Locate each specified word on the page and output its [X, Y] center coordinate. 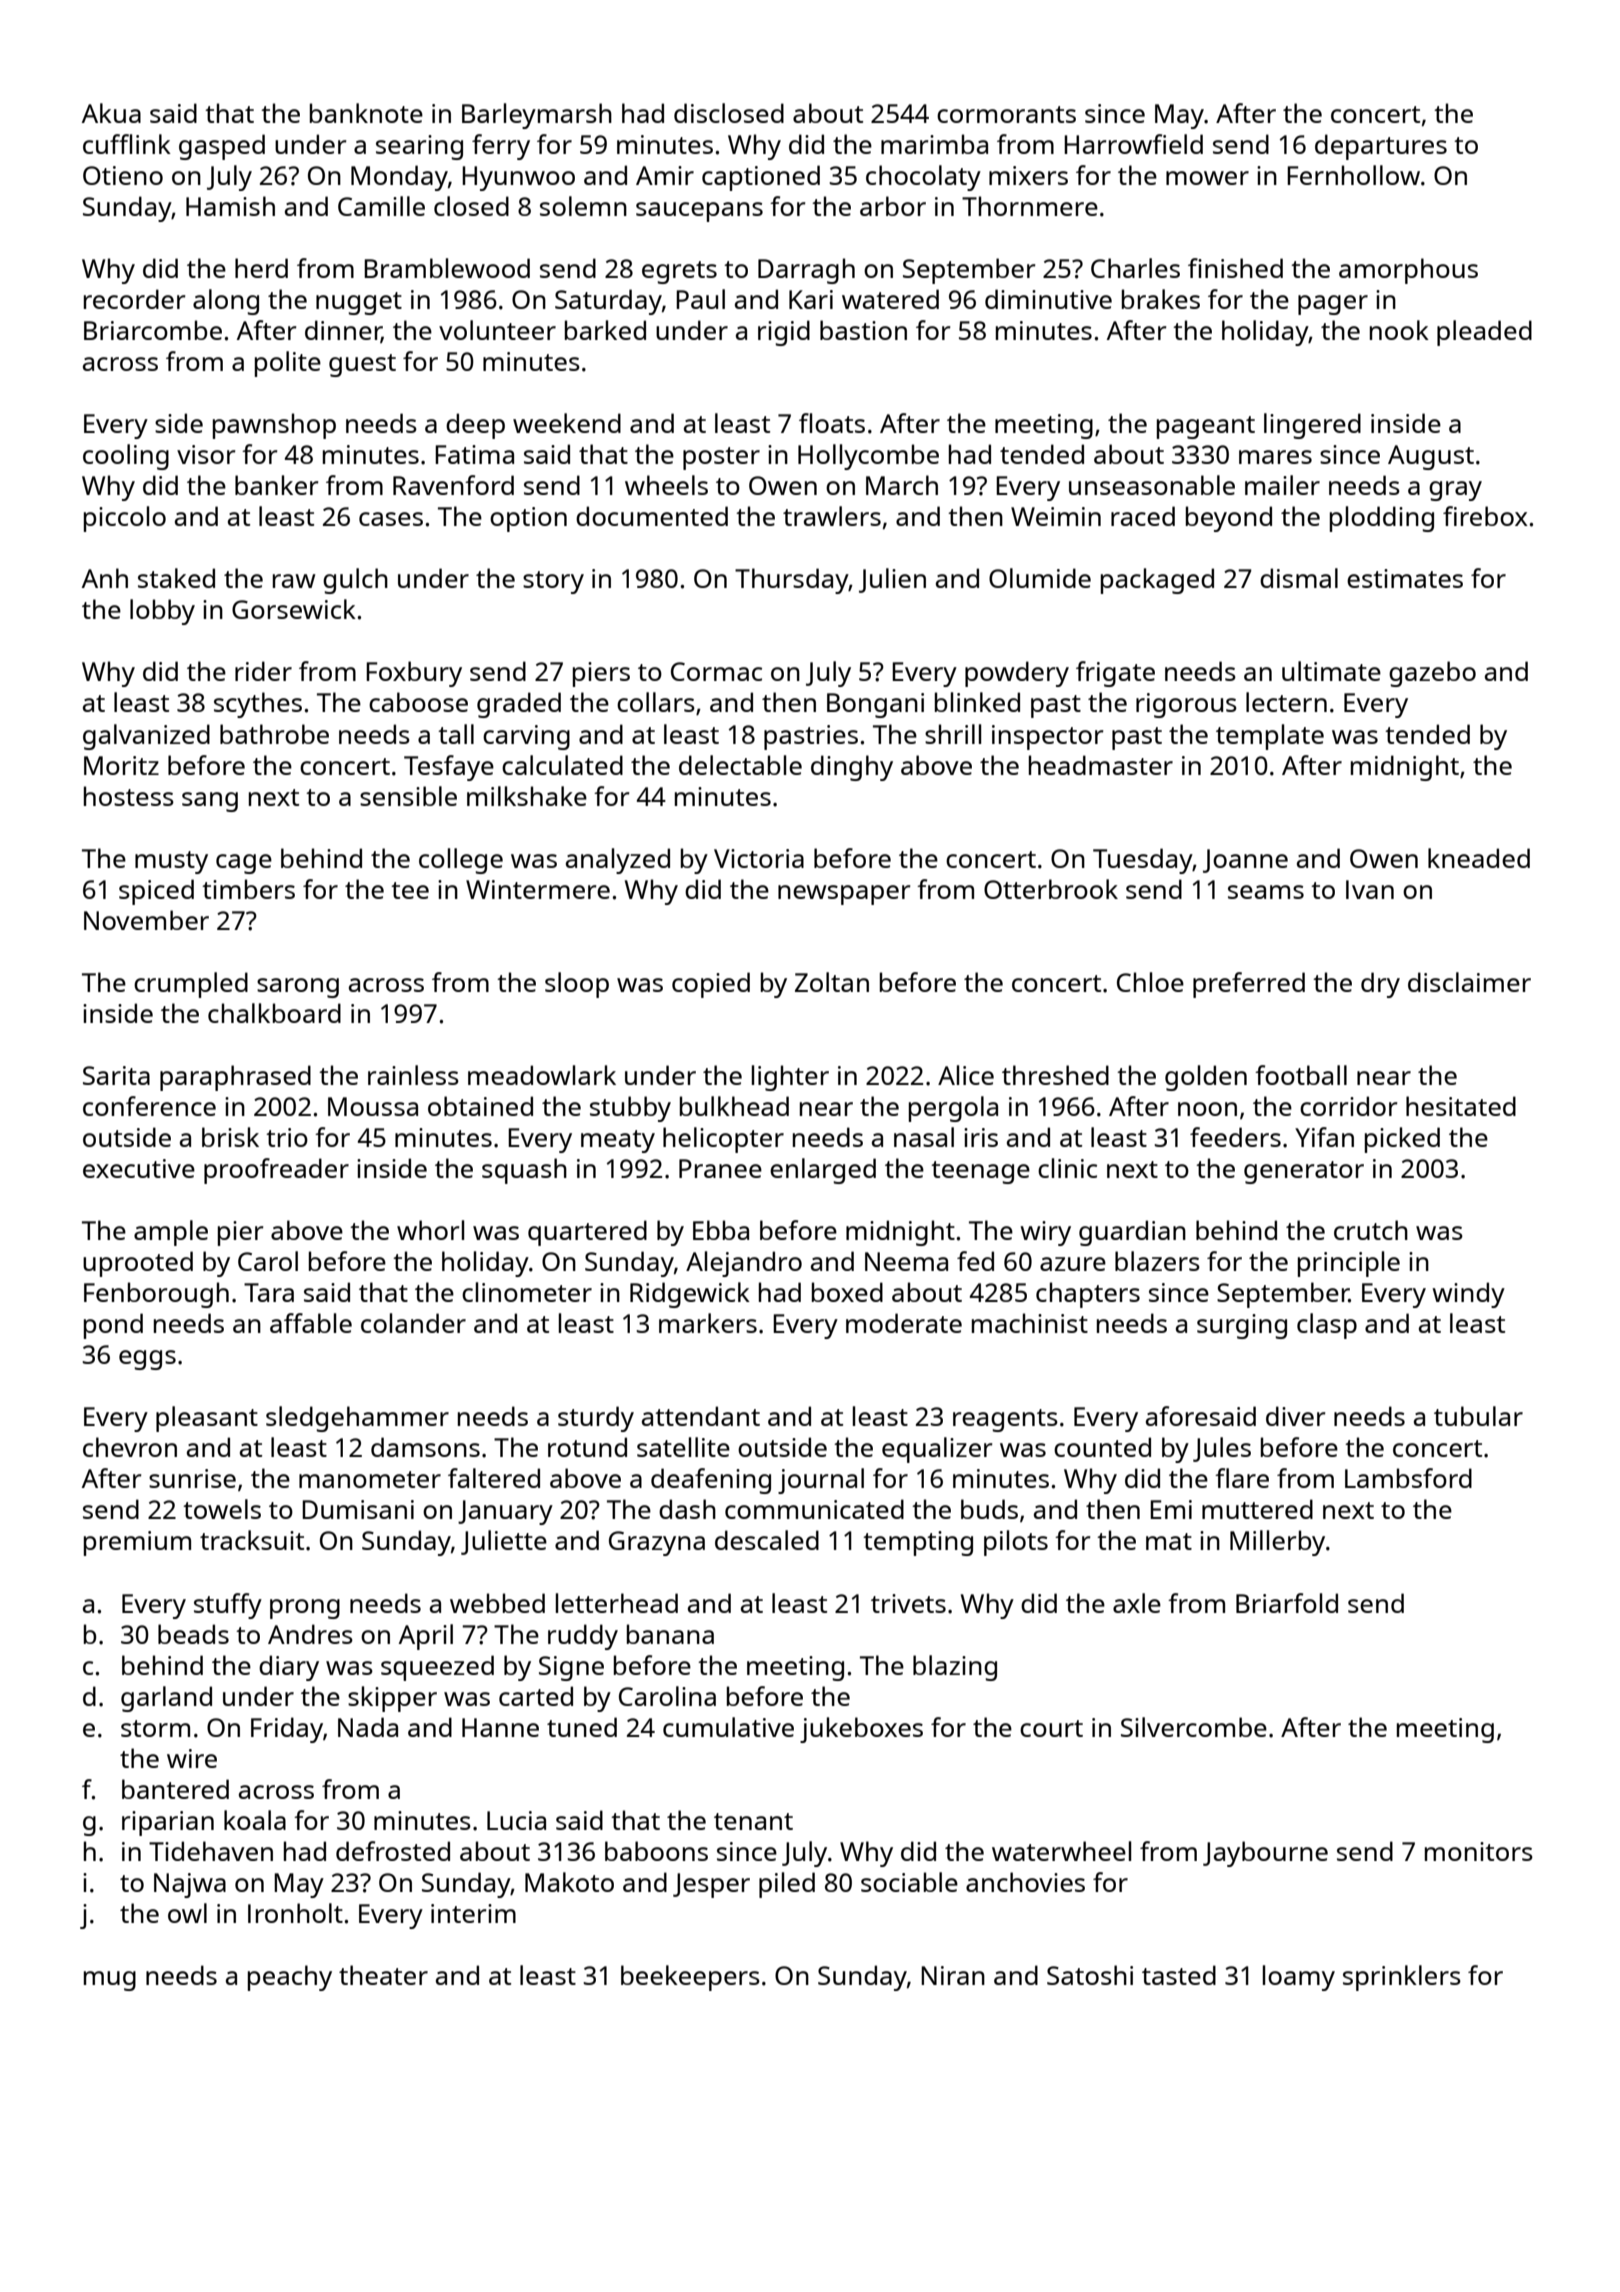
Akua [111, 113]
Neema [906, 1261]
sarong [298, 988]
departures [1381, 147]
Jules [1222, 1449]
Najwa [190, 1885]
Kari [811, 299]
